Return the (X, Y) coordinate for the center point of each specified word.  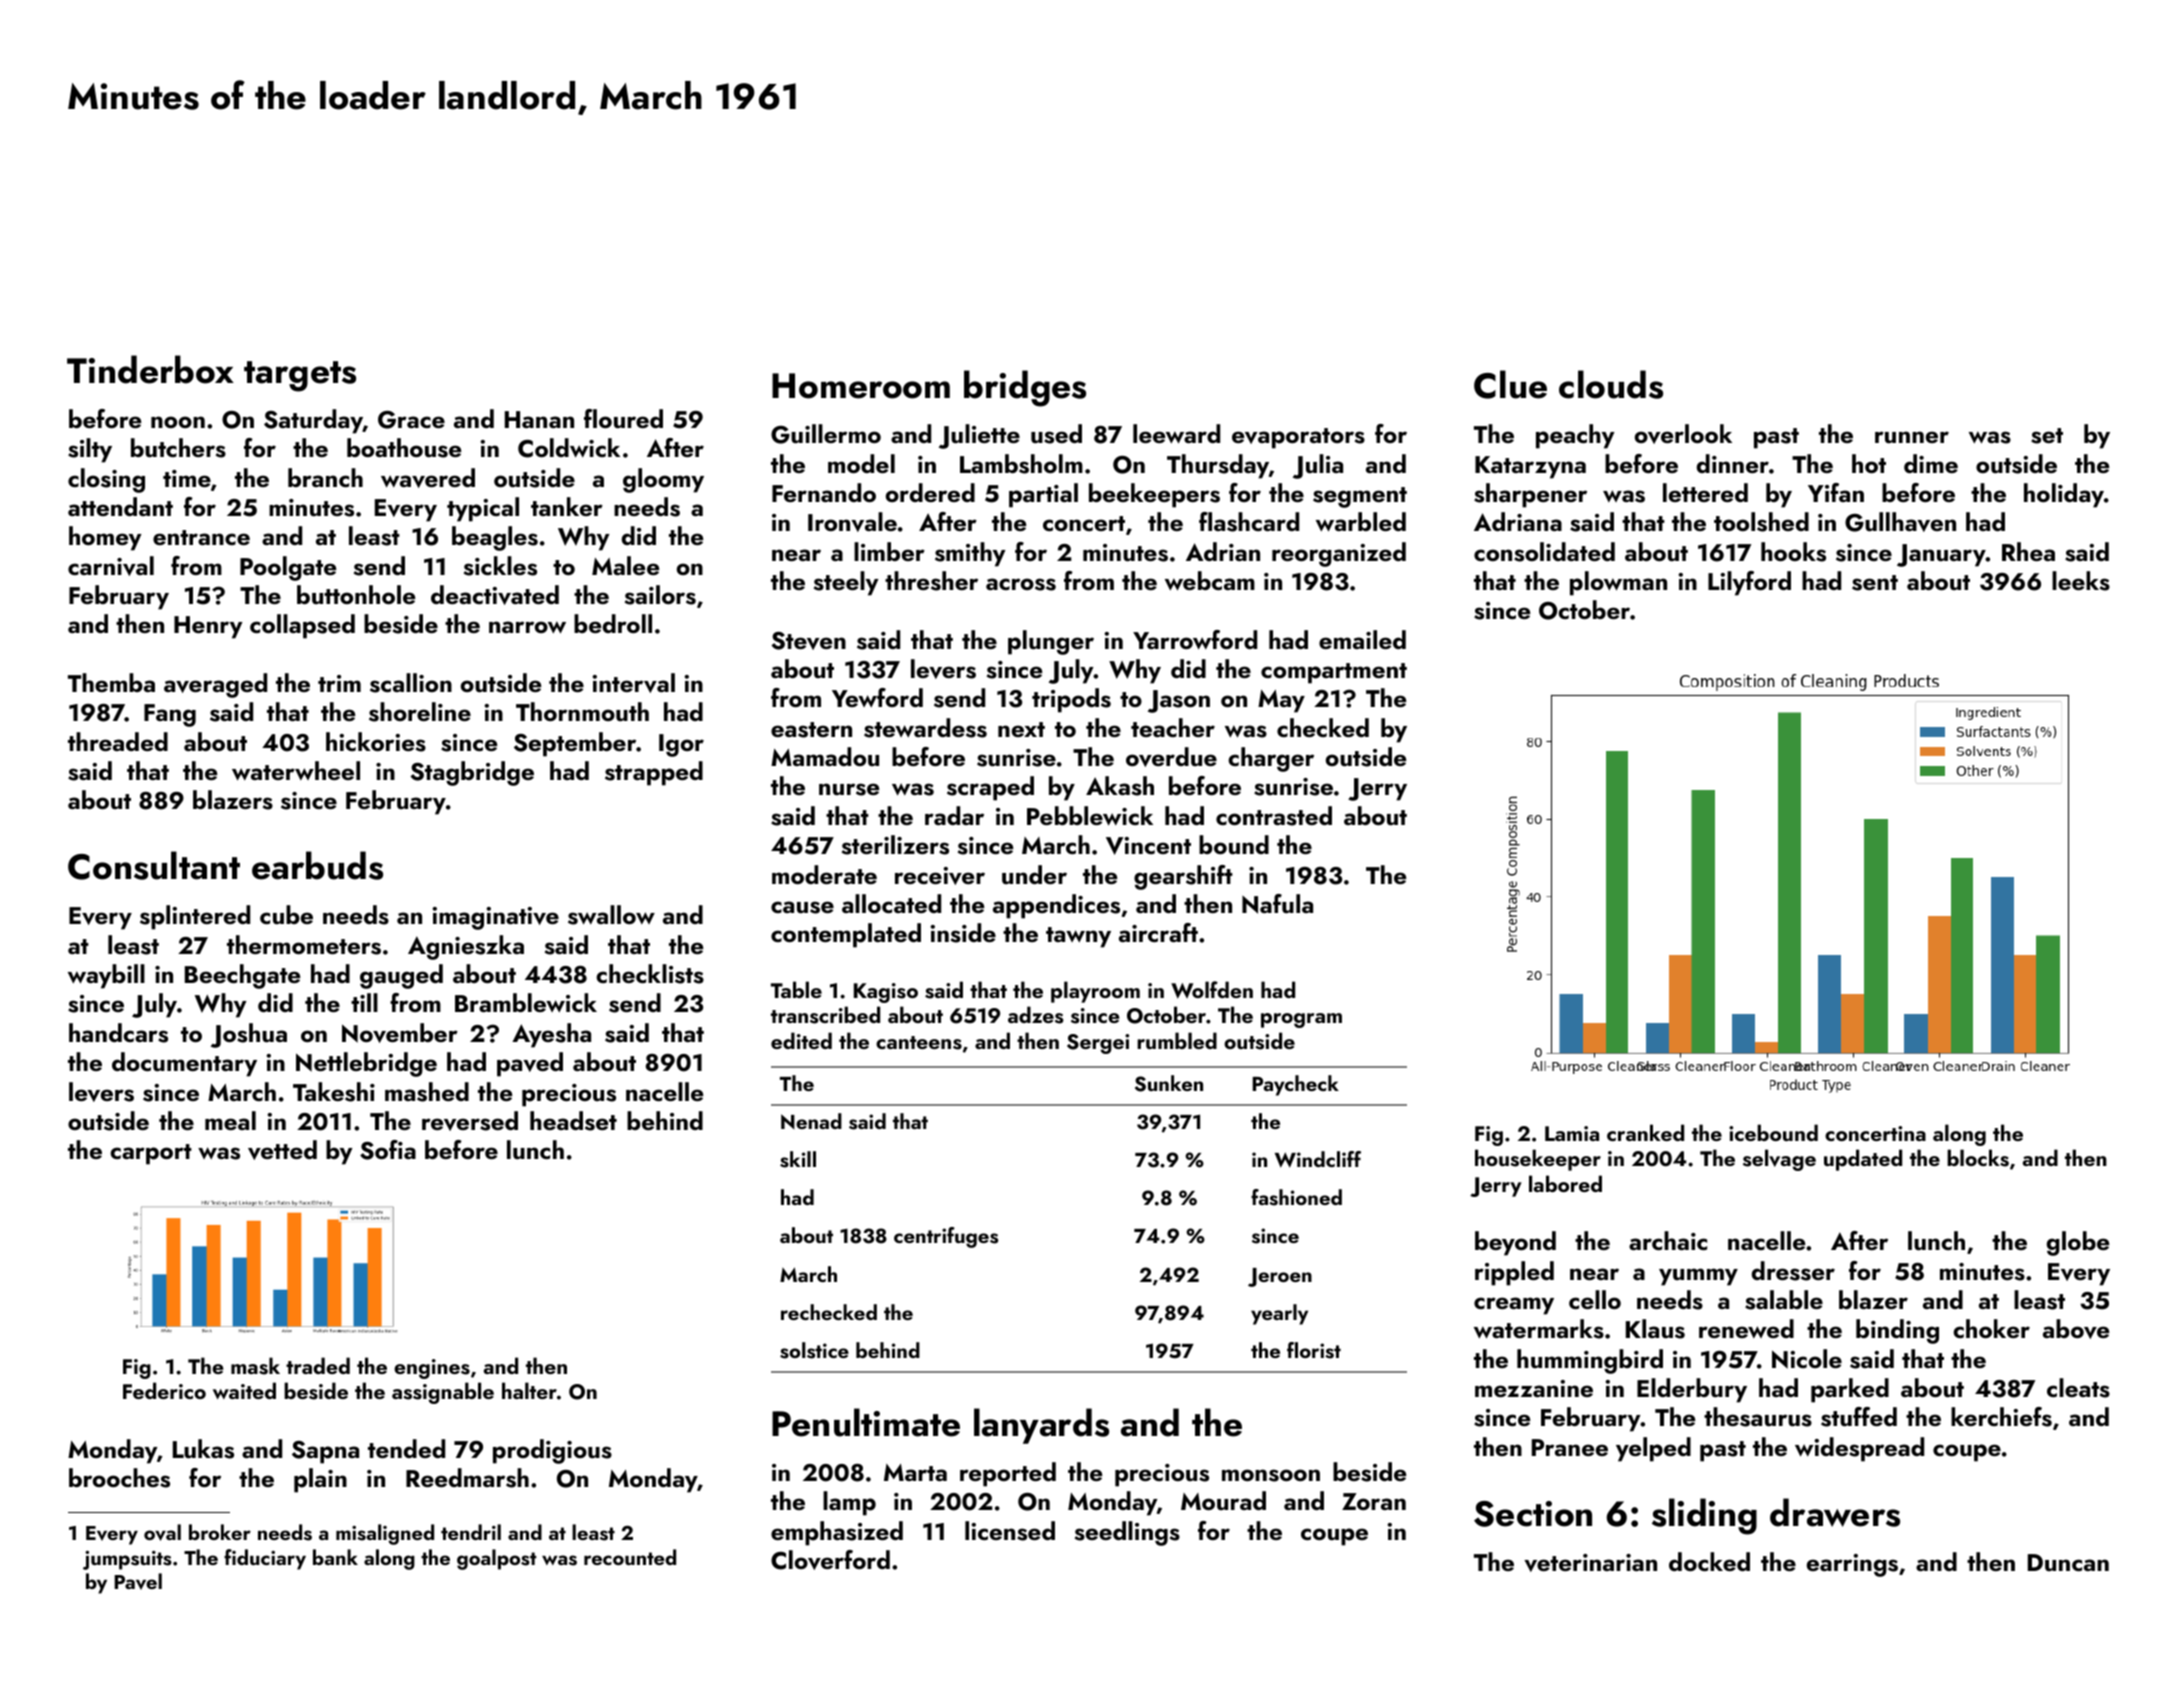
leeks (2081, 581)
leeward (1176, 434)
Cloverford (830, 1560)
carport (151, 1154)
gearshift (1183, 877)
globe (2078, 1243)
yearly (1279, 1314)
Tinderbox (150, 369)
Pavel (138, 1581)
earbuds (317, 865)
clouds (1611, 384)
